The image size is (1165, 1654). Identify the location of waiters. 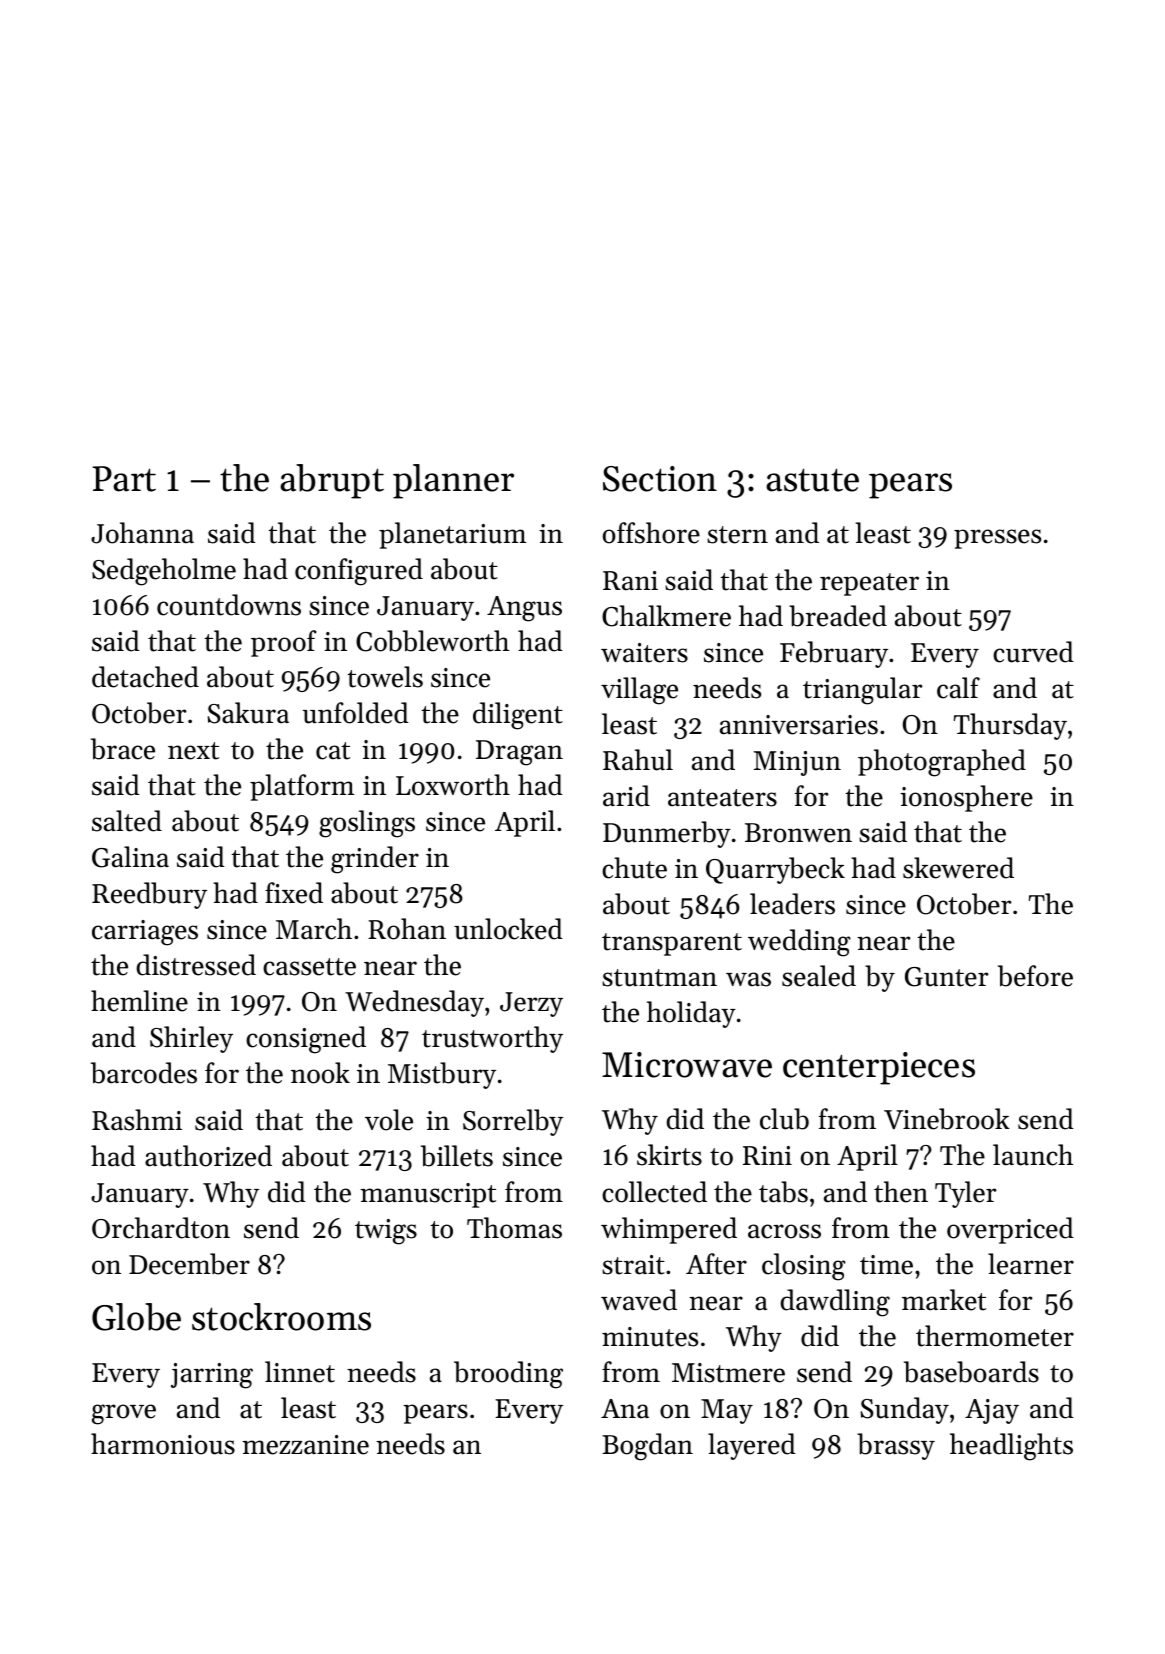
(644, 653).
